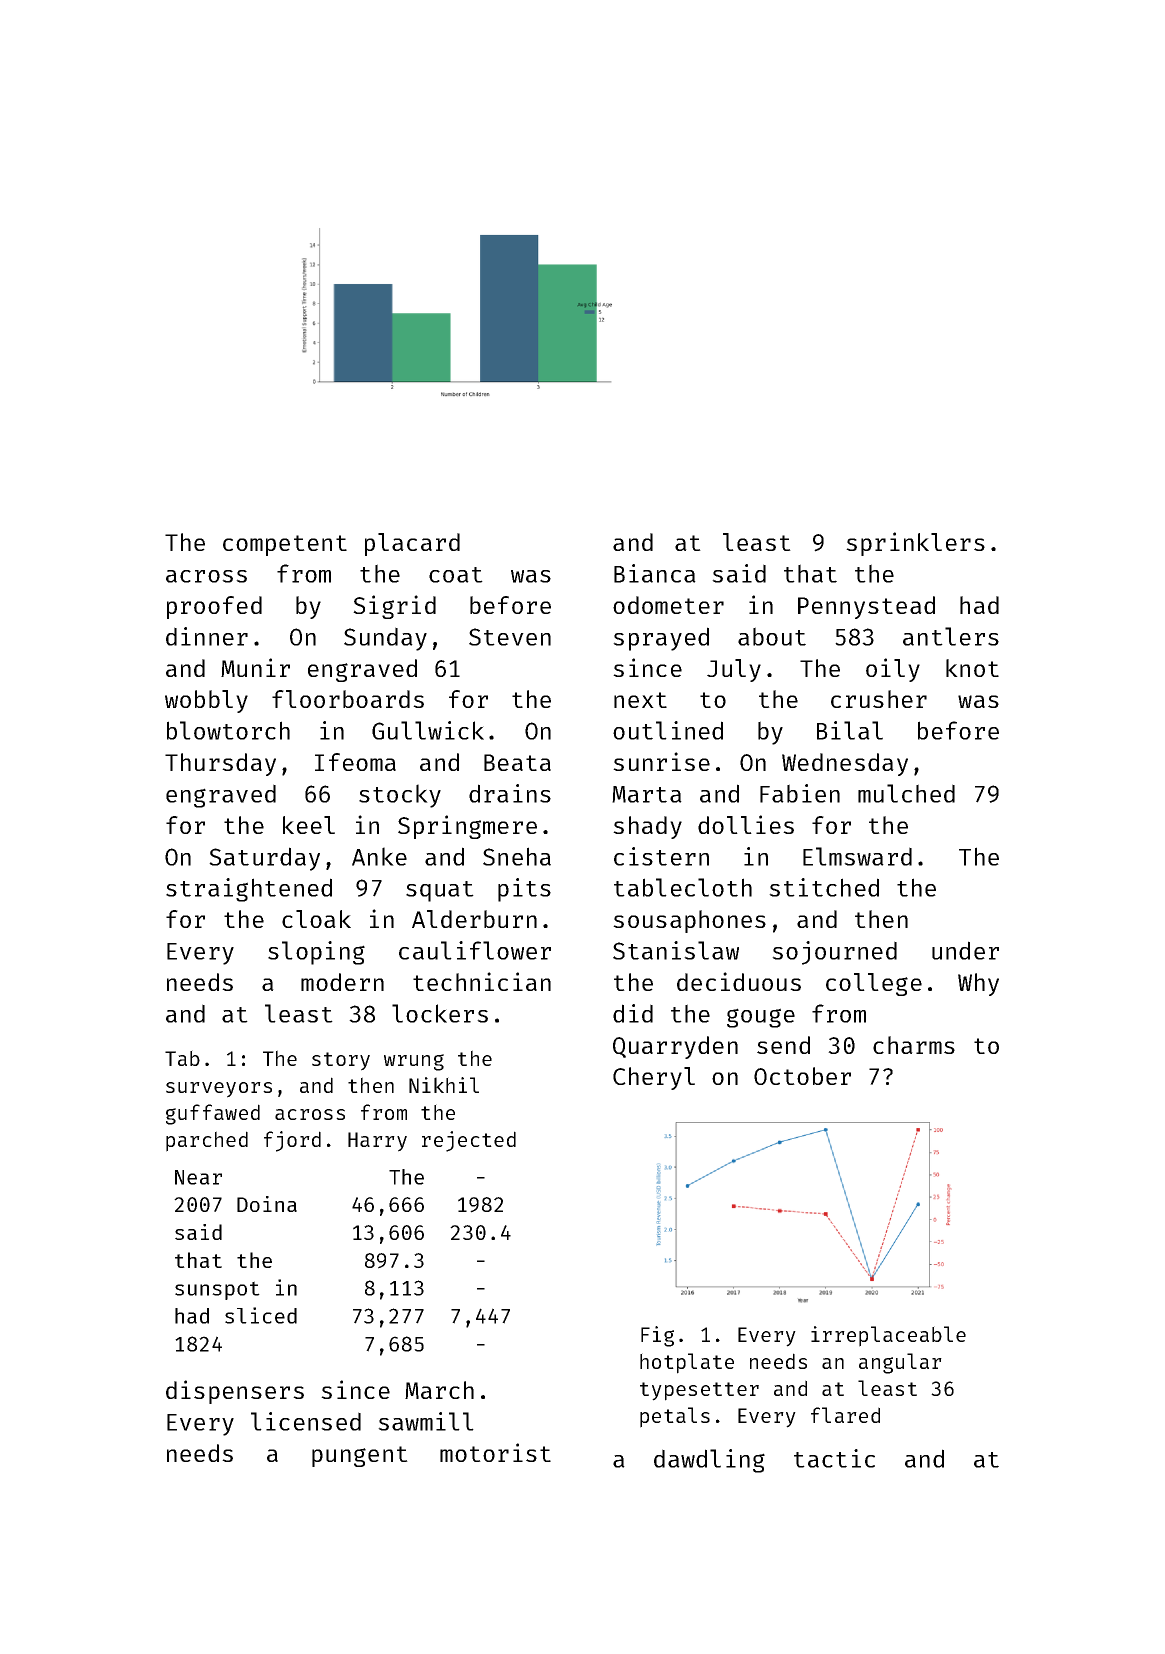 The image size is (1165, 1654). Describe the element at coordinates (469, 1141) in the screenshot. I see `rejected` at that location.
